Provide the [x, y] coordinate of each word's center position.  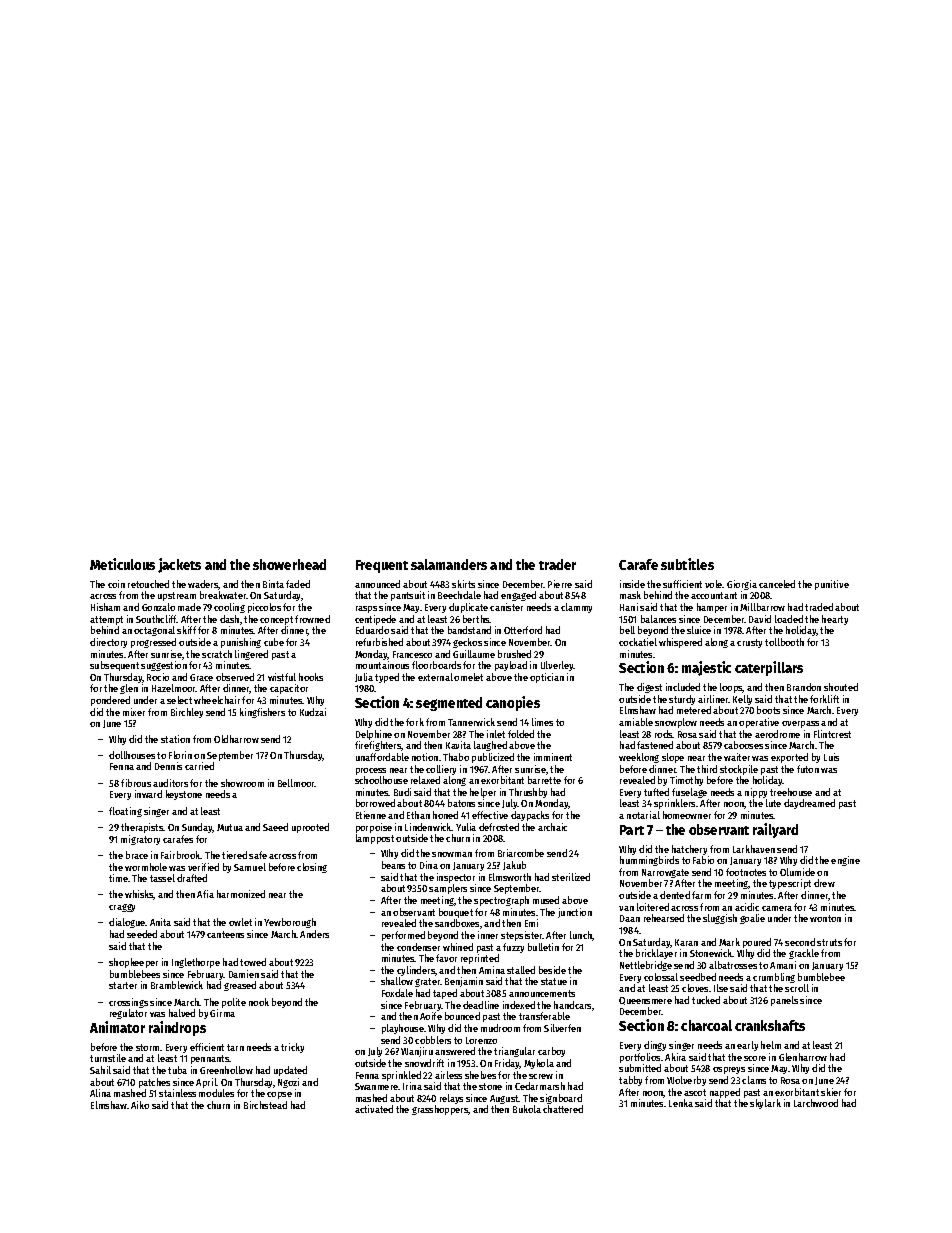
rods [664, 734]
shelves [480, 1075]
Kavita [458, 745]
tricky [292, 1048]
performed [403, 936]
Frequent [382, 566]
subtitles [687, 564]
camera [777, 908]
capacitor [289, 689]
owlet [240, 922]
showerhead [289, 564]
